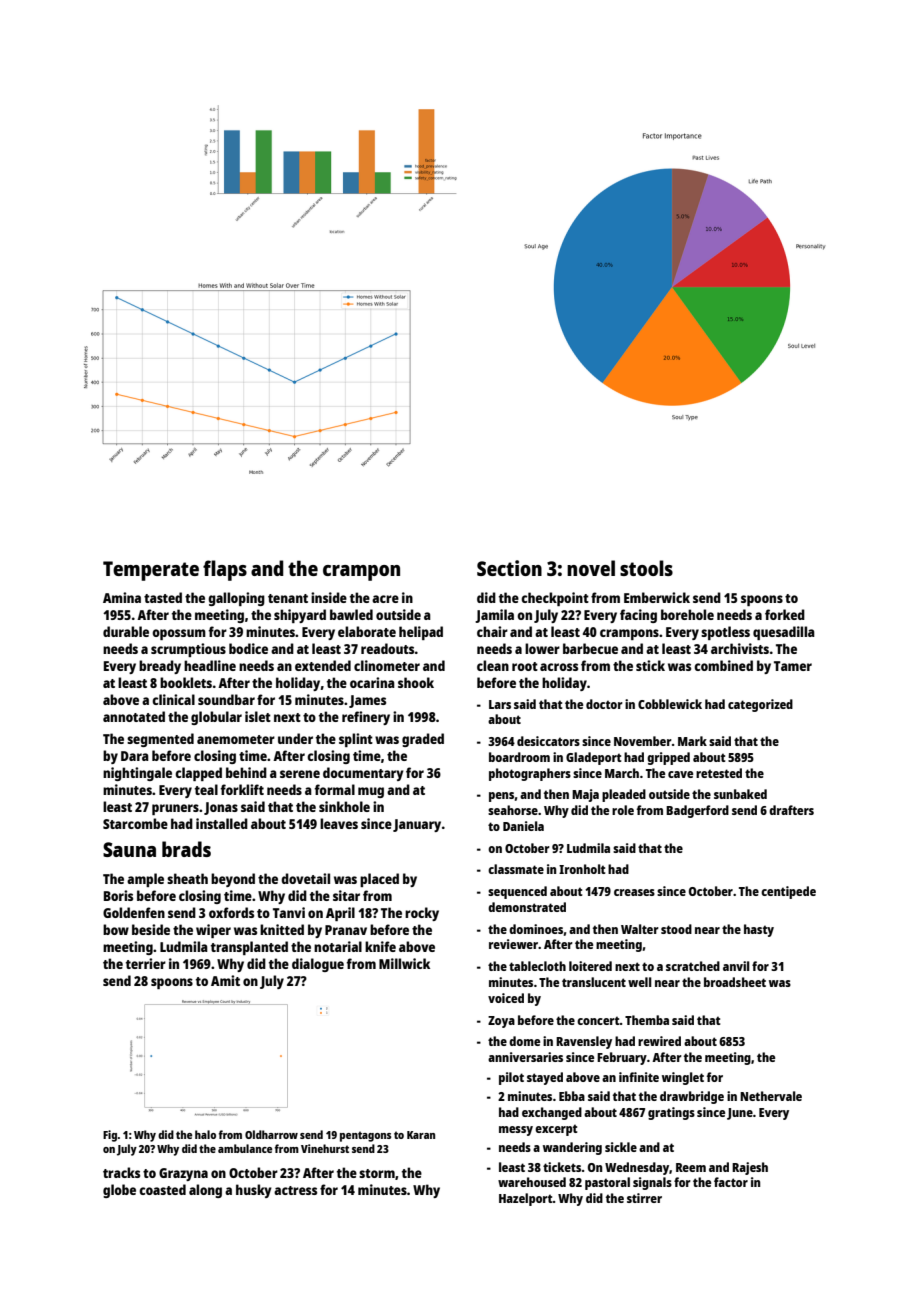 This screenshot has width=924, height=1308. What do you see at coordinates (523, 826) in the screenshot?
I see `Daniela` at bounding box center [523, 826].
